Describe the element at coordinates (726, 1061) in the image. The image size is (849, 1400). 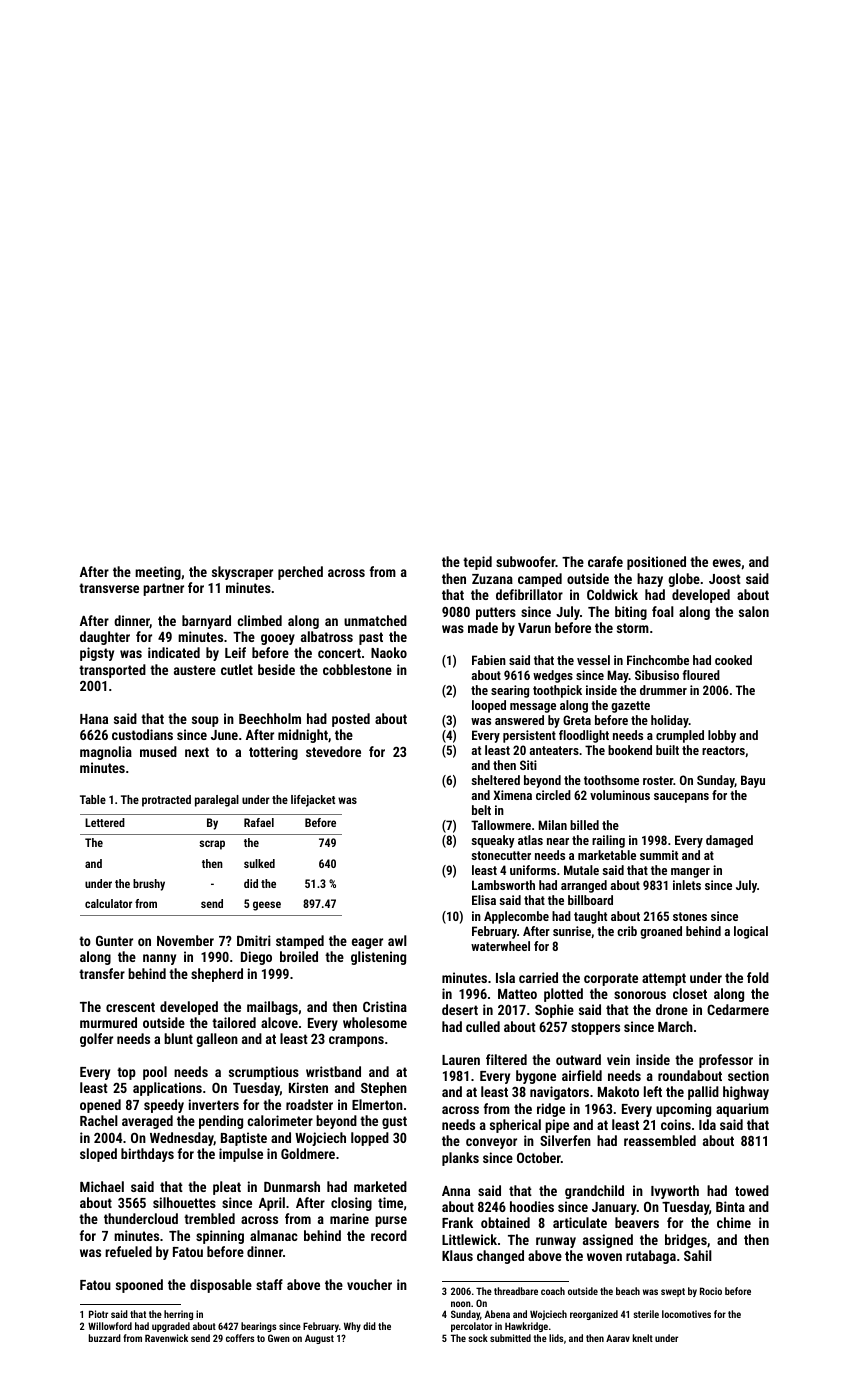
I see `professor` at that location.
